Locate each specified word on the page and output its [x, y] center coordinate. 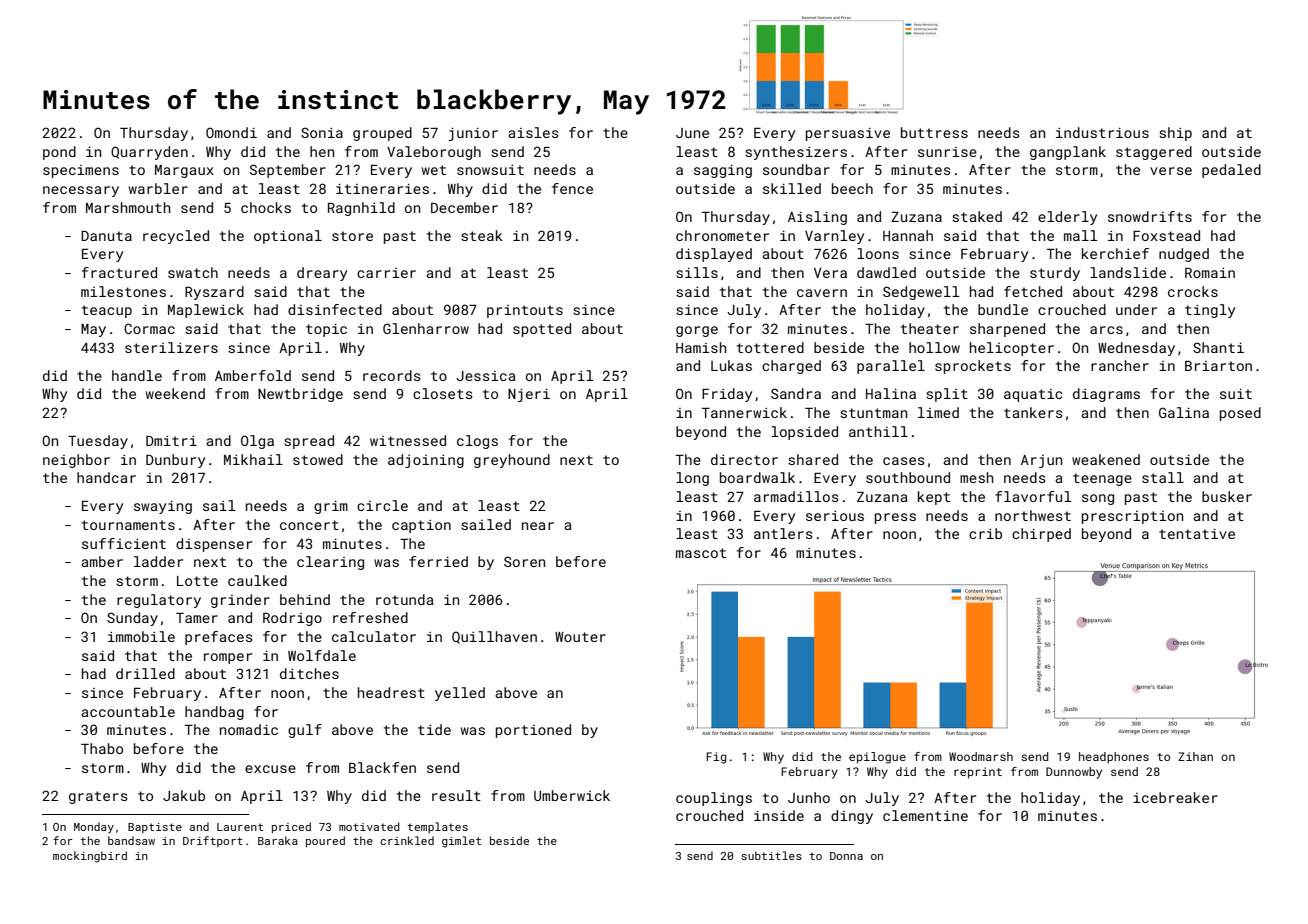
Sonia [322, 132]
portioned [533, 731]
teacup [107, 311]
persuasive [848, 134]
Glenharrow [426, 328]
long [692, 479]
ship [1175, 134]
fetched [1033, 291]
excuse [270, 769]
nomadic [249, 729]
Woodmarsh [981, 756]
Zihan [1195, 756]
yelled [460, 694]
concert [309, 525]
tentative [1197, 533]
